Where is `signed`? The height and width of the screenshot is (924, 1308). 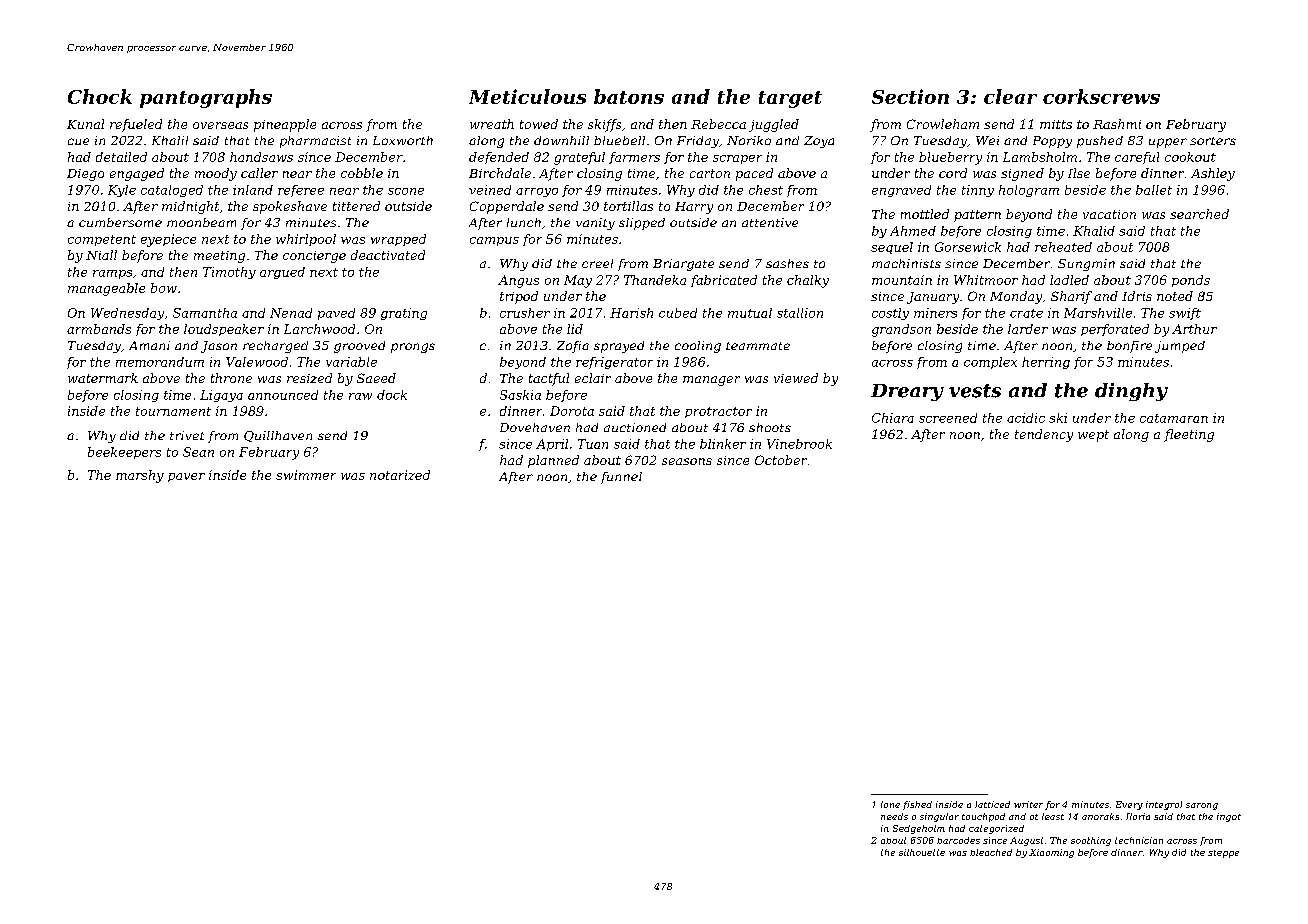 signed is located at coordinates (1022, 174).
